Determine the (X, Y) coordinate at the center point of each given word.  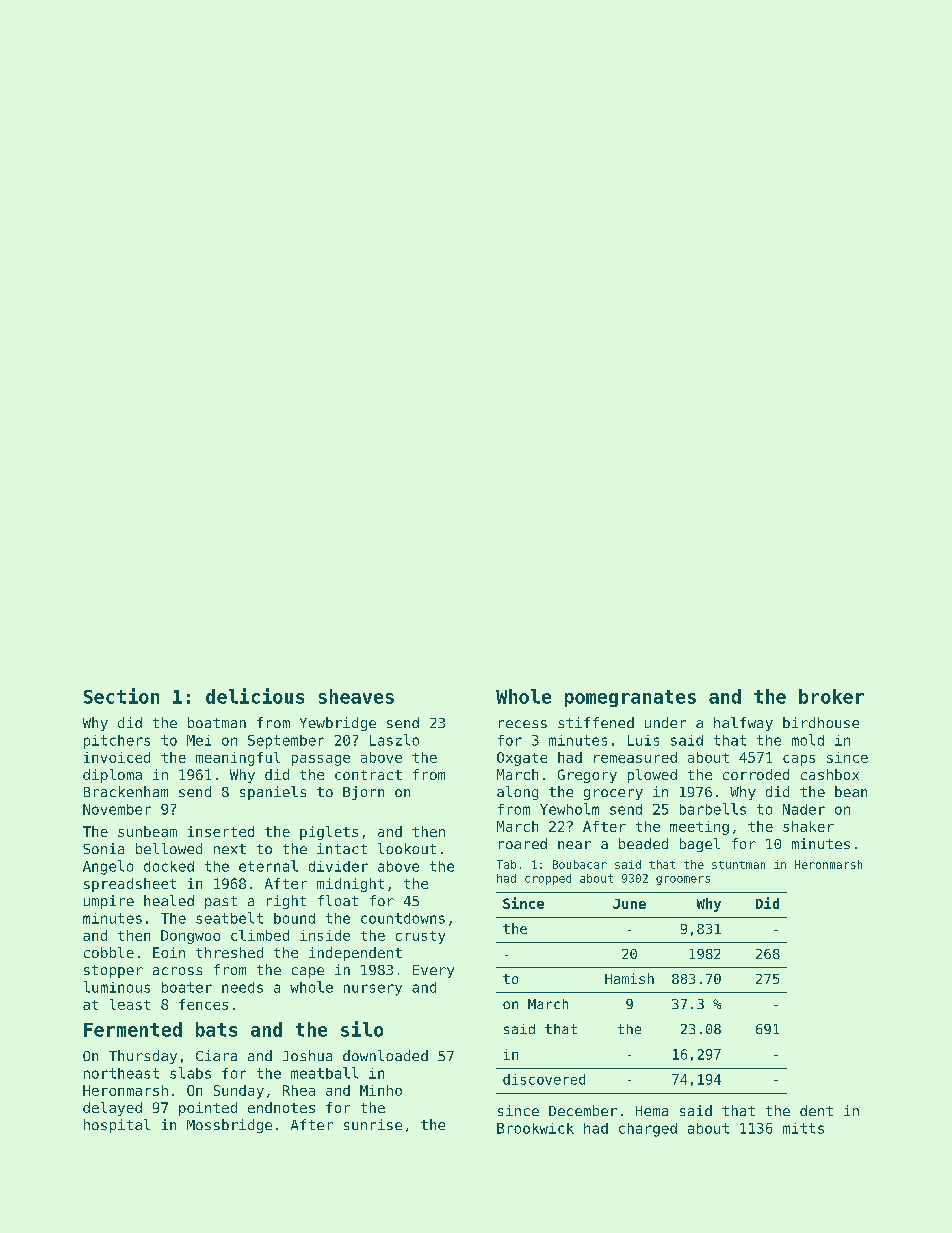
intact (342, 848)
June (629, 904)
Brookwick (535, 1128)
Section (121, 696)
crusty (420, 937)
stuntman (738, 865)
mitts (803, 1128)
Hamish (629, 978)
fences (203, 1004)
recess (523, 724)
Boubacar (580, 864)
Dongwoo (190, 937)
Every (433, 971)
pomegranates (630, 698)
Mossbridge (229, 1126)
